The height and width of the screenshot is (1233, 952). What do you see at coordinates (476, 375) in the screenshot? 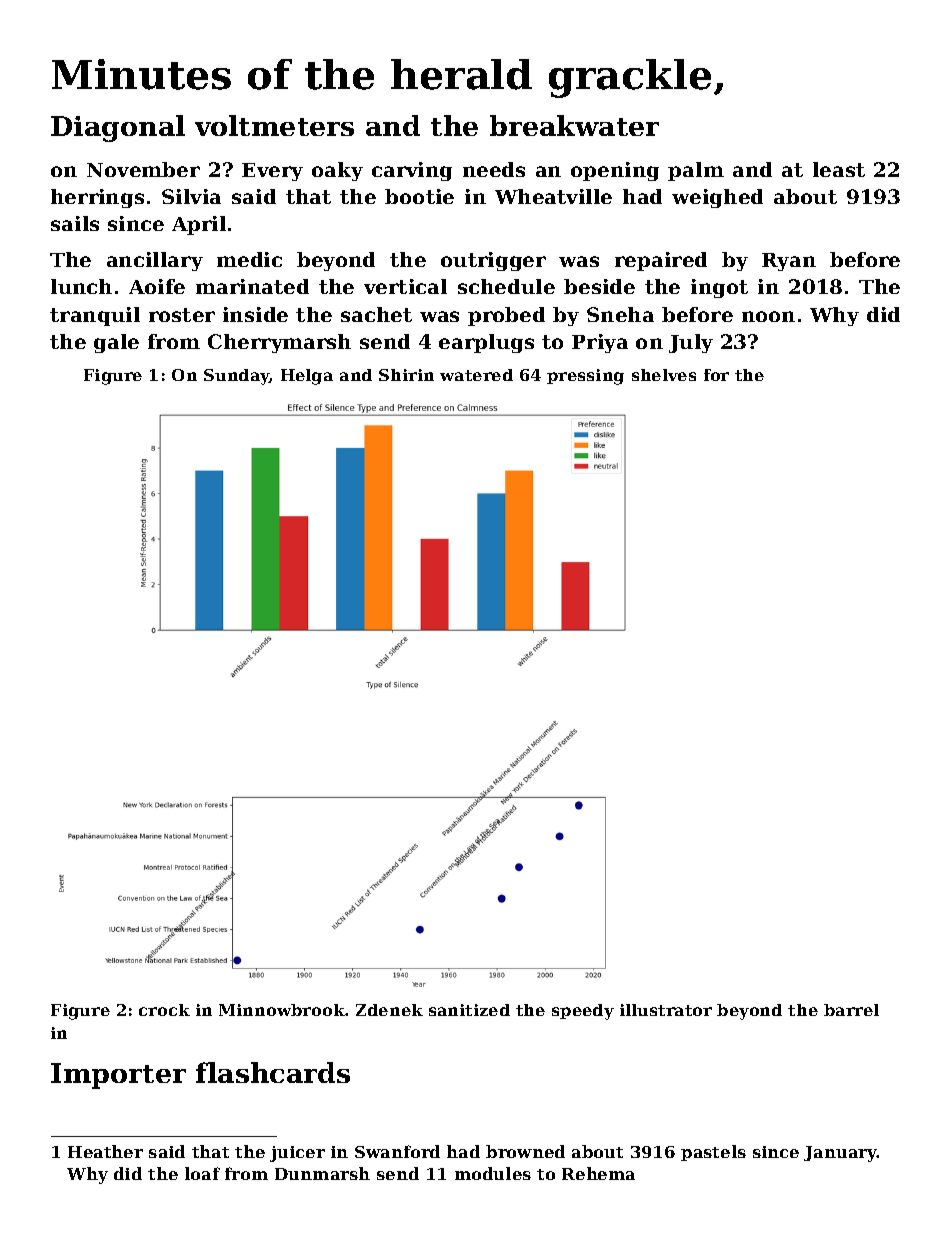
I see `watered` at bounding box center [476, 375].
